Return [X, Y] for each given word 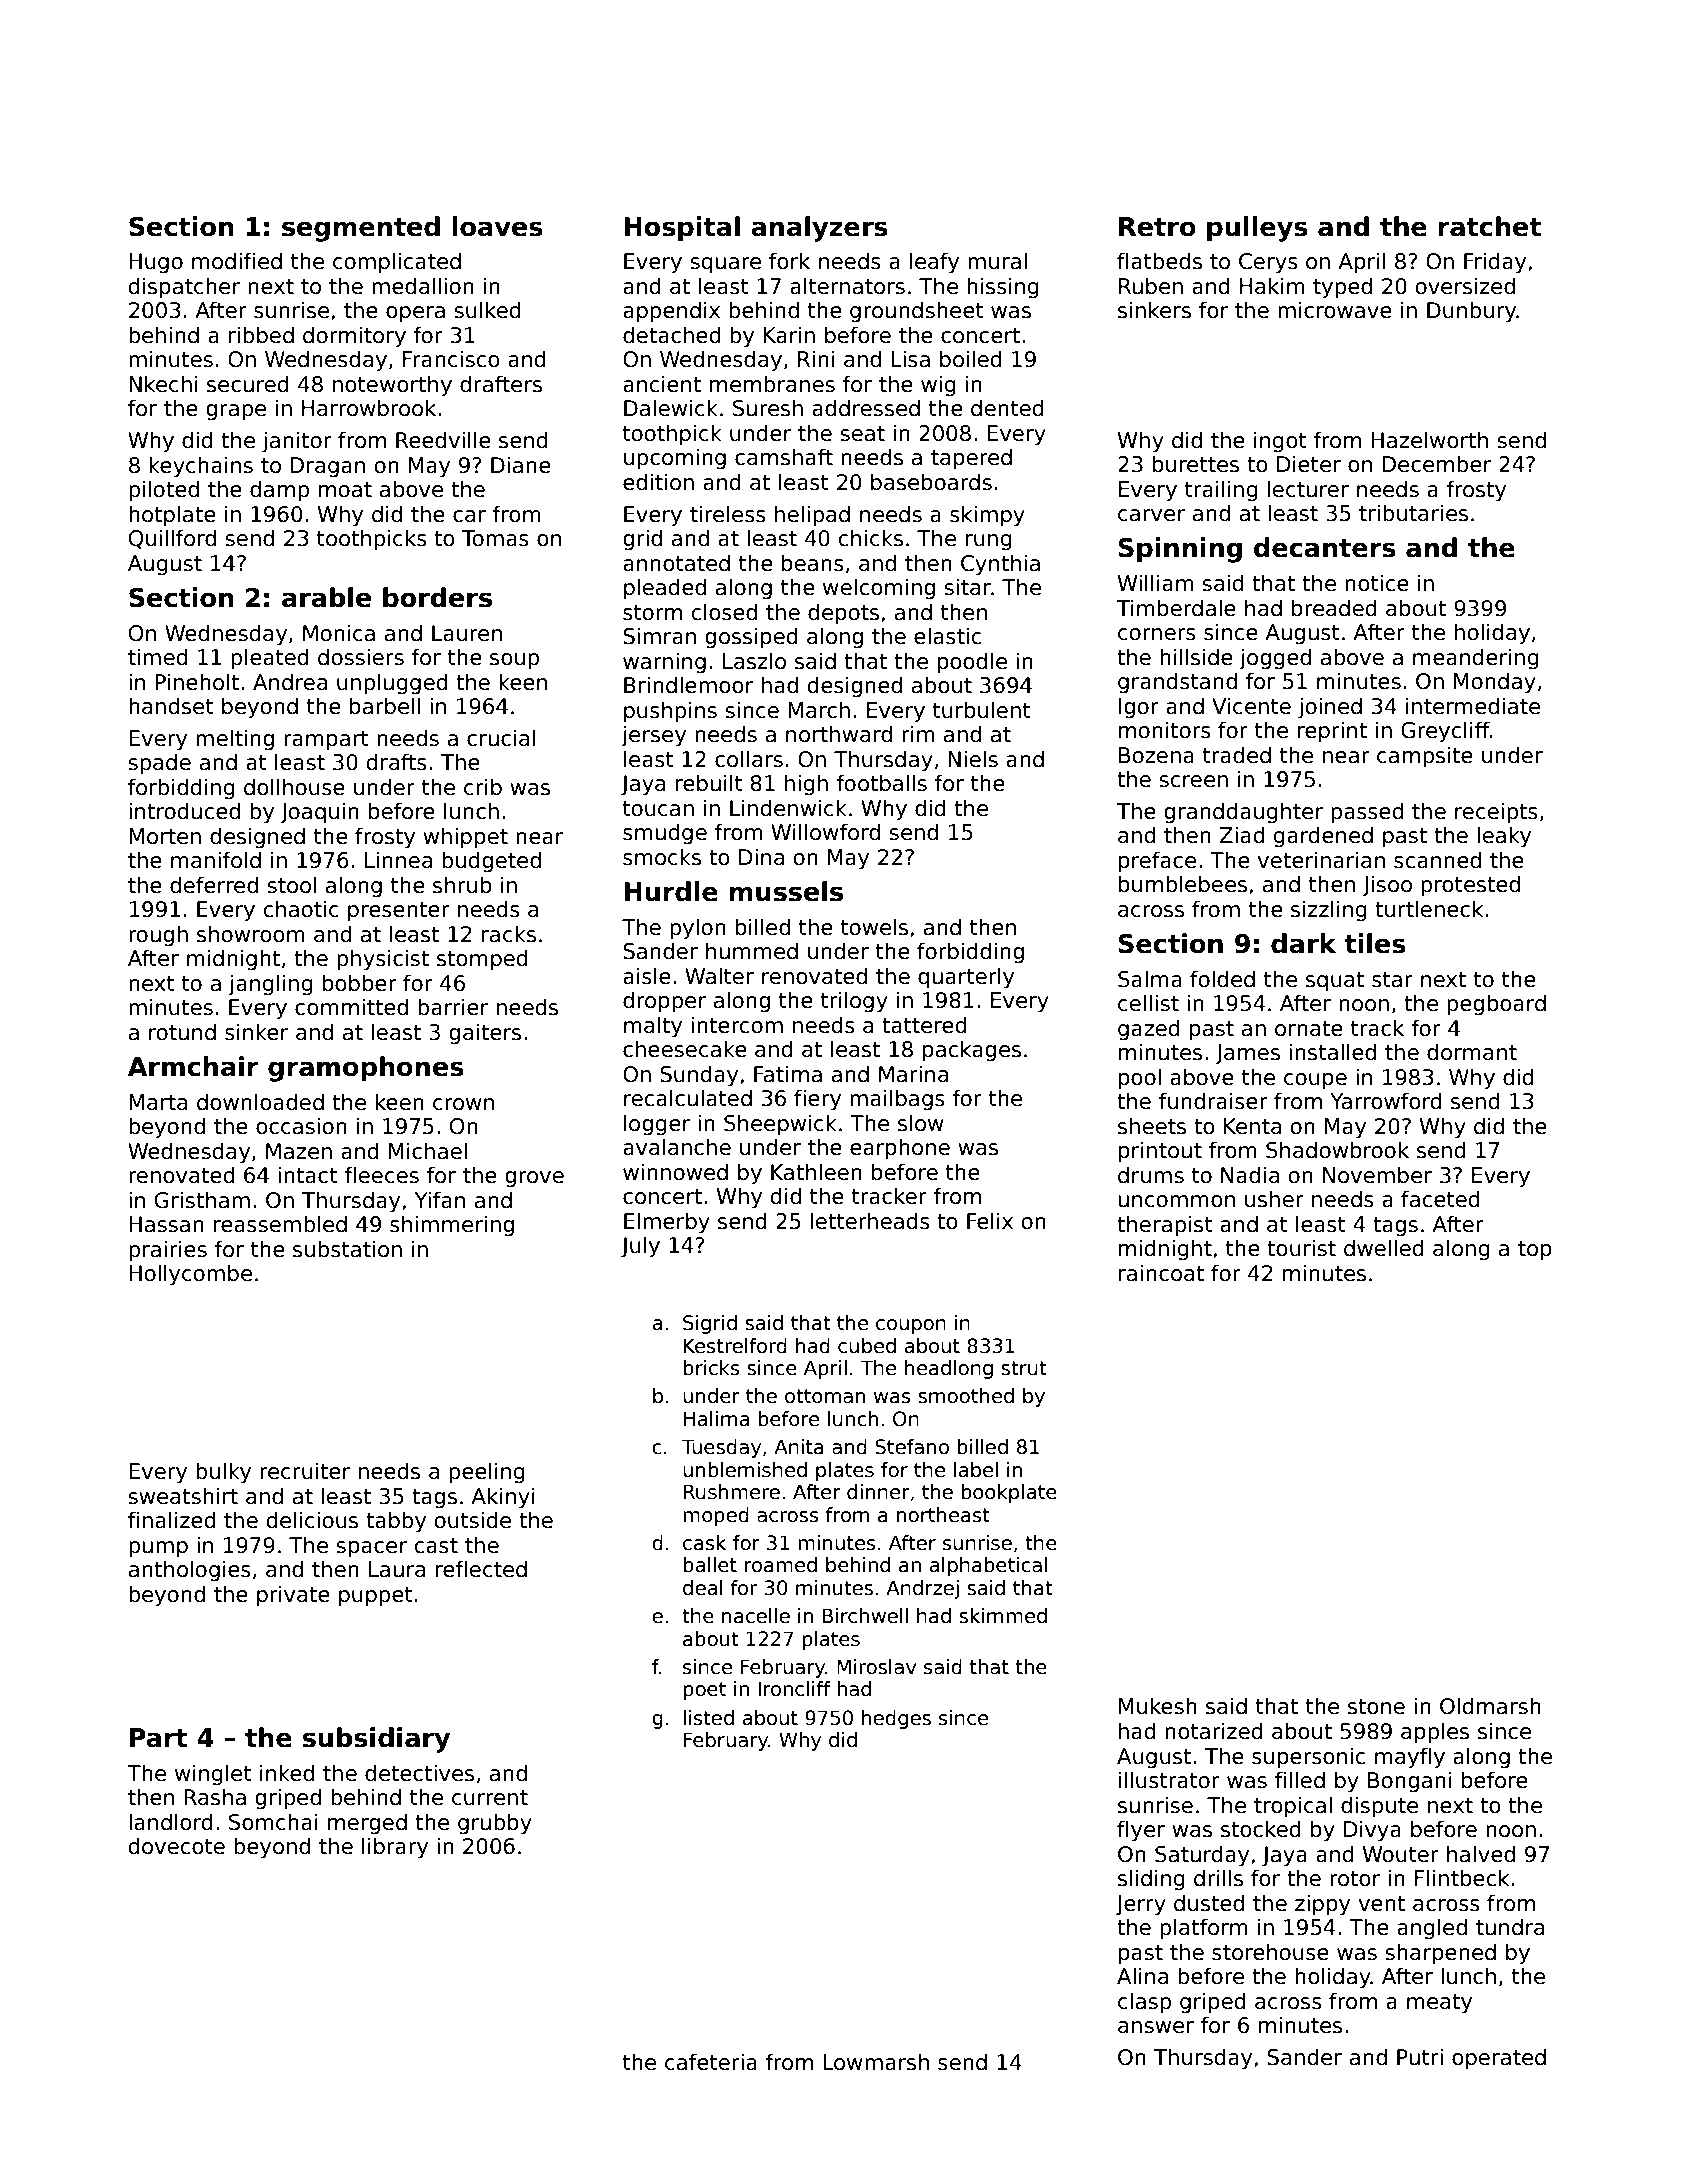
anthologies [190, 1571]
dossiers [361, 657]
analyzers [819, 229]
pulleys [1257, 229]
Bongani [1410, 1782]
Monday [1495, 683]
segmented [361, 229]
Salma [1150, 979]
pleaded [665, 589]
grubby [495, 1824]
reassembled [280, 1224]
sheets [1152, 1126]
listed [708, 1718]
